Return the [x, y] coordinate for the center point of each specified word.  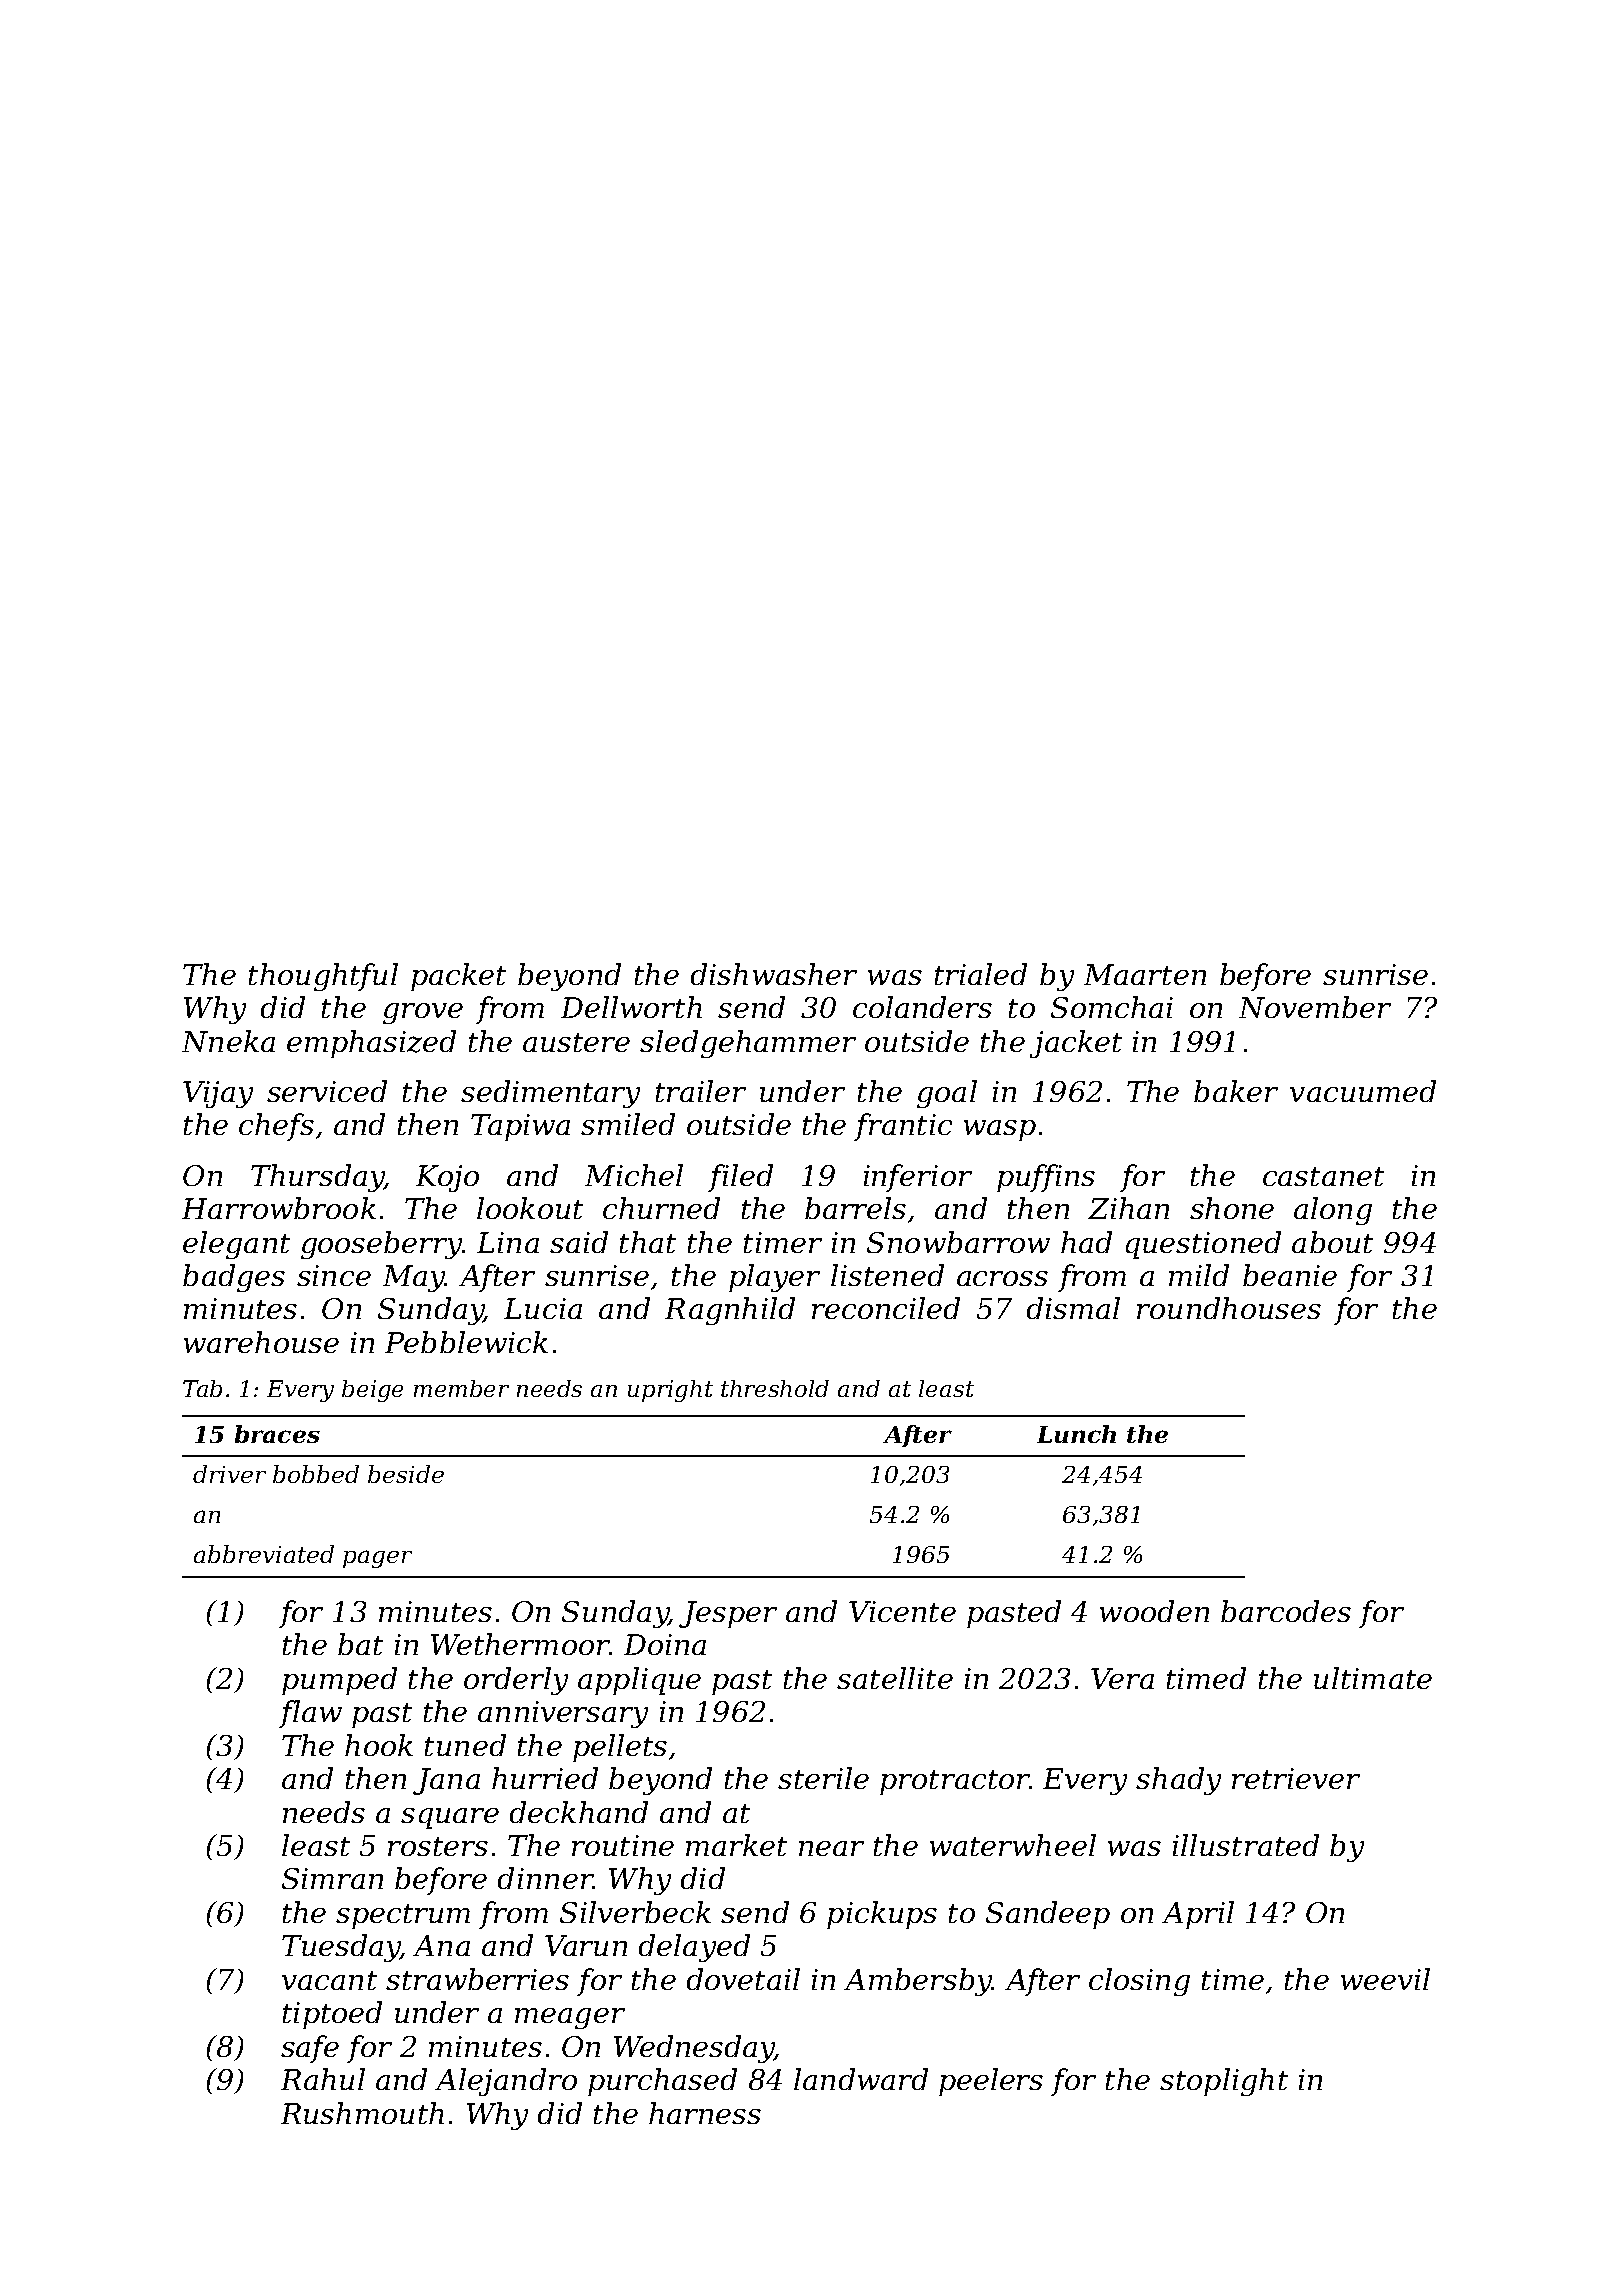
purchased [662, 2082]
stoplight [1224, 2082]
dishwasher [774, 974]
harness [705, 2113]
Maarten [1145, 974]
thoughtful [323, 977]
